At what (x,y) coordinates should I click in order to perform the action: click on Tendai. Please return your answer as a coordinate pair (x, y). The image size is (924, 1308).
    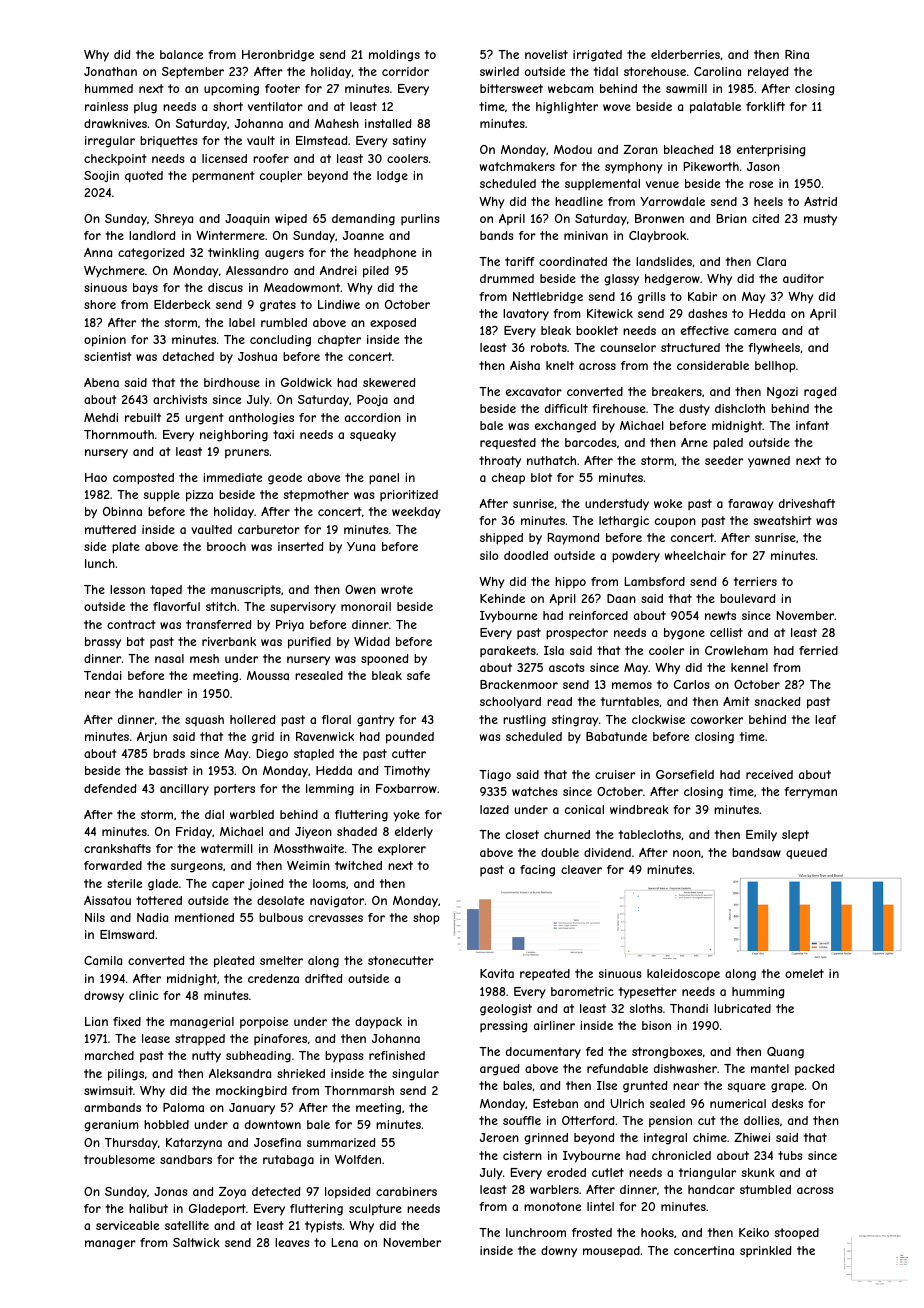
    Looking at the image, I should click on (103, 675).
